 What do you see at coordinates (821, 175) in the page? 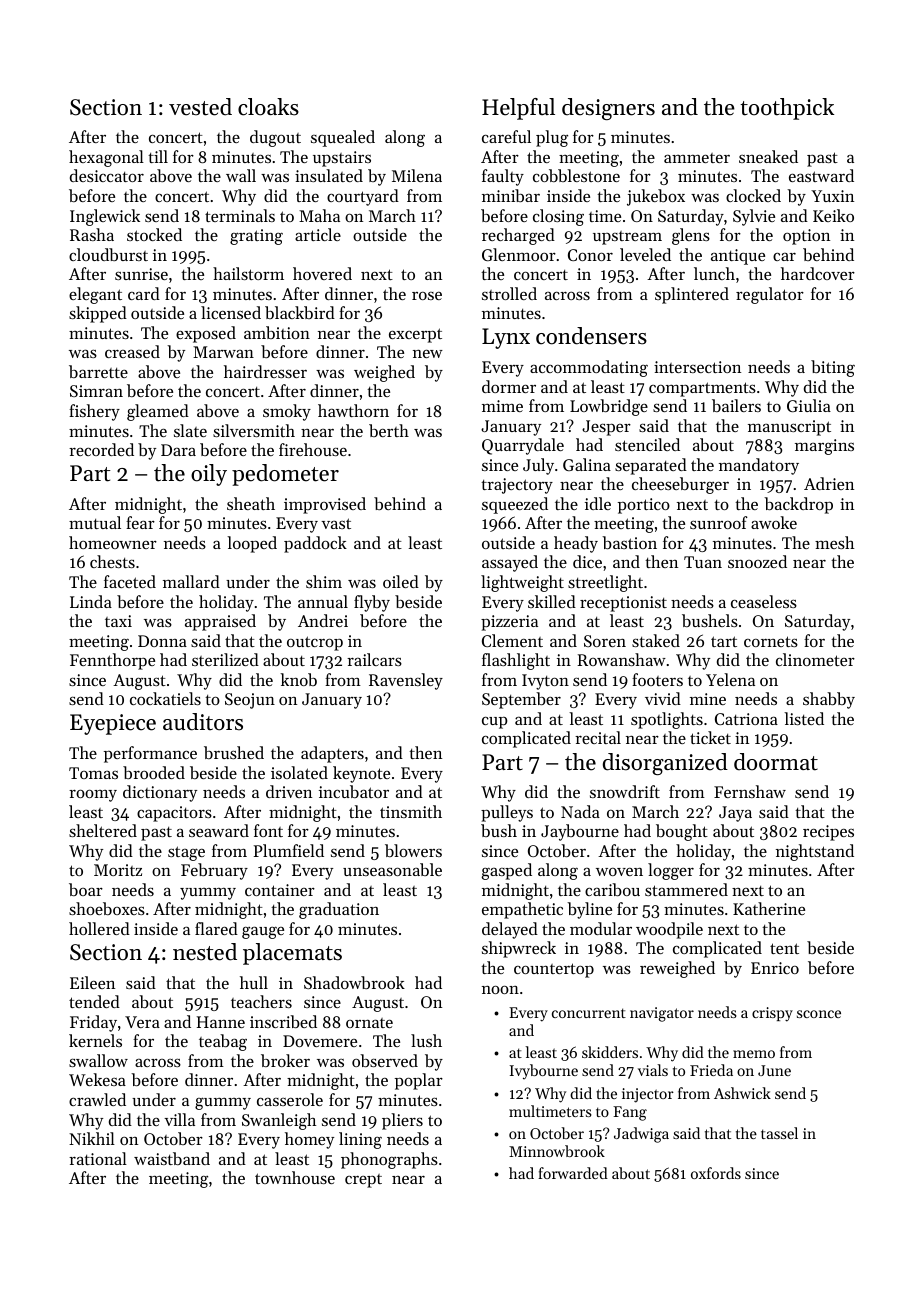
I see `eastward` at bounding box center [821, 175].
